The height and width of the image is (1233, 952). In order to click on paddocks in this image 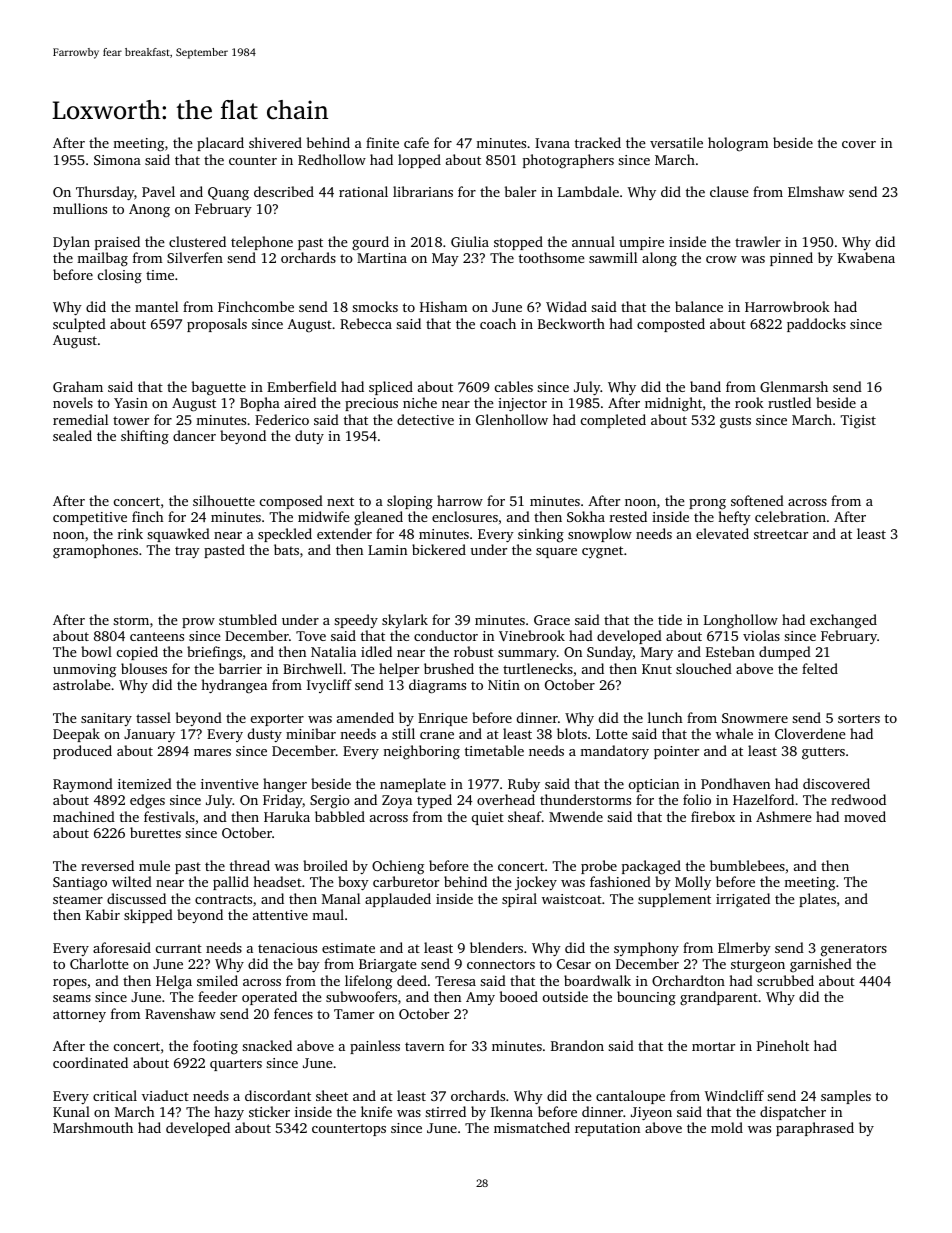, I will do `click(816, 325)`.
